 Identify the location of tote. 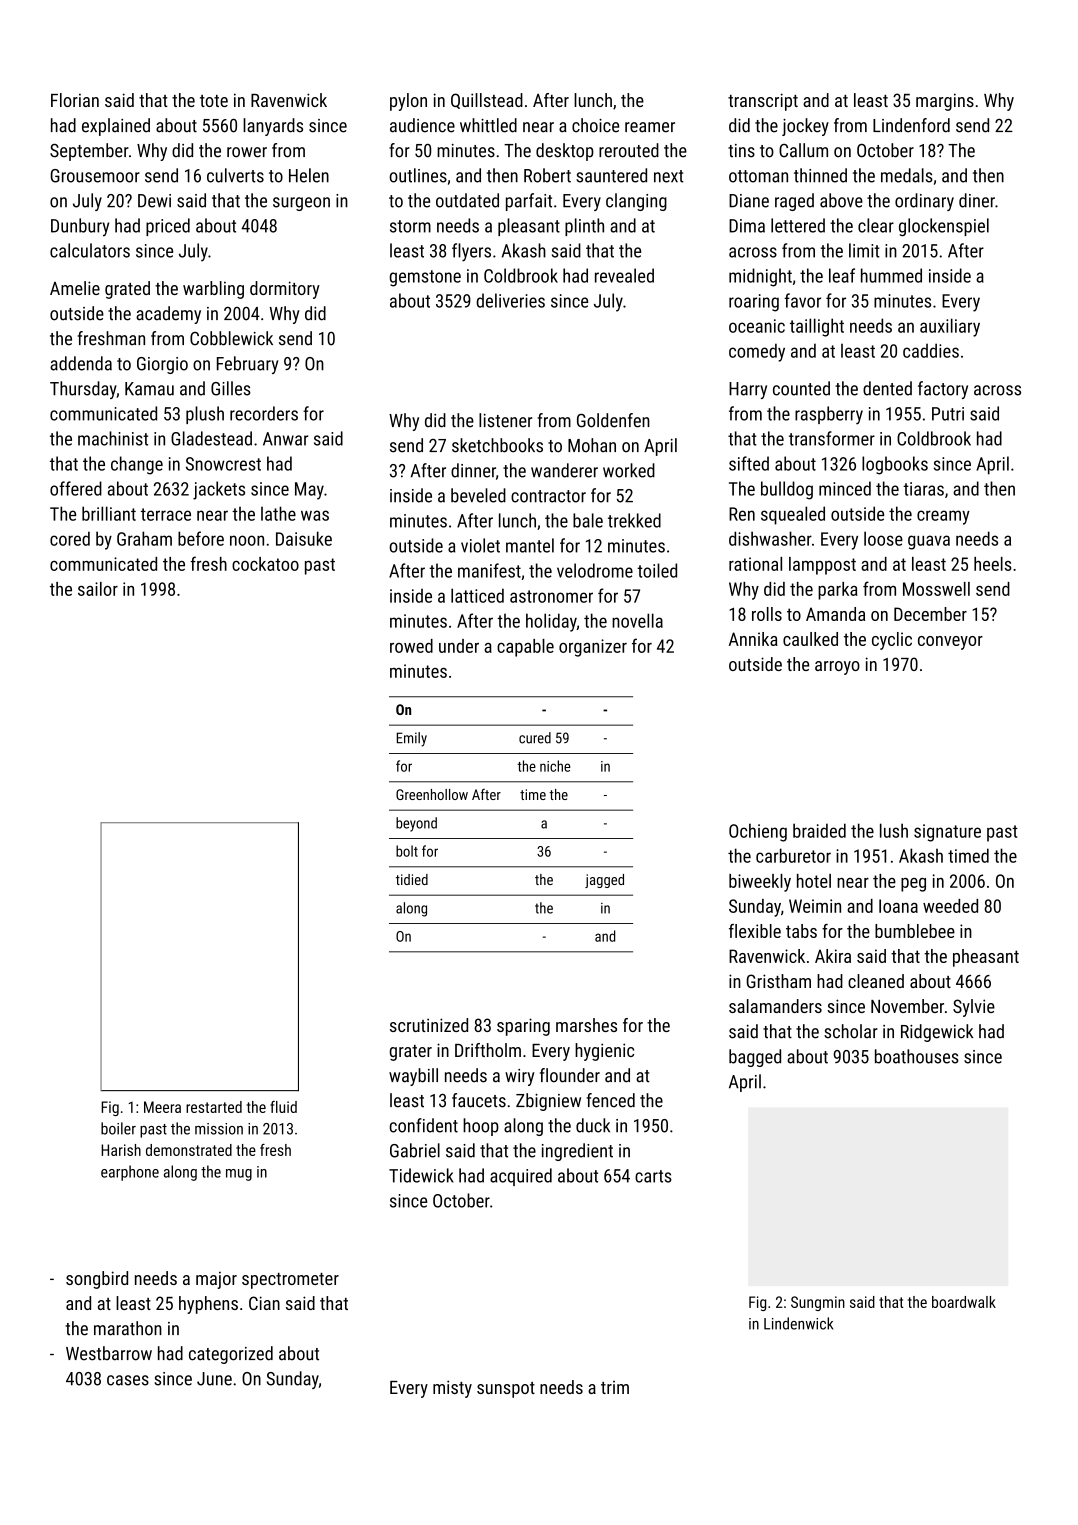
(214, 101).
